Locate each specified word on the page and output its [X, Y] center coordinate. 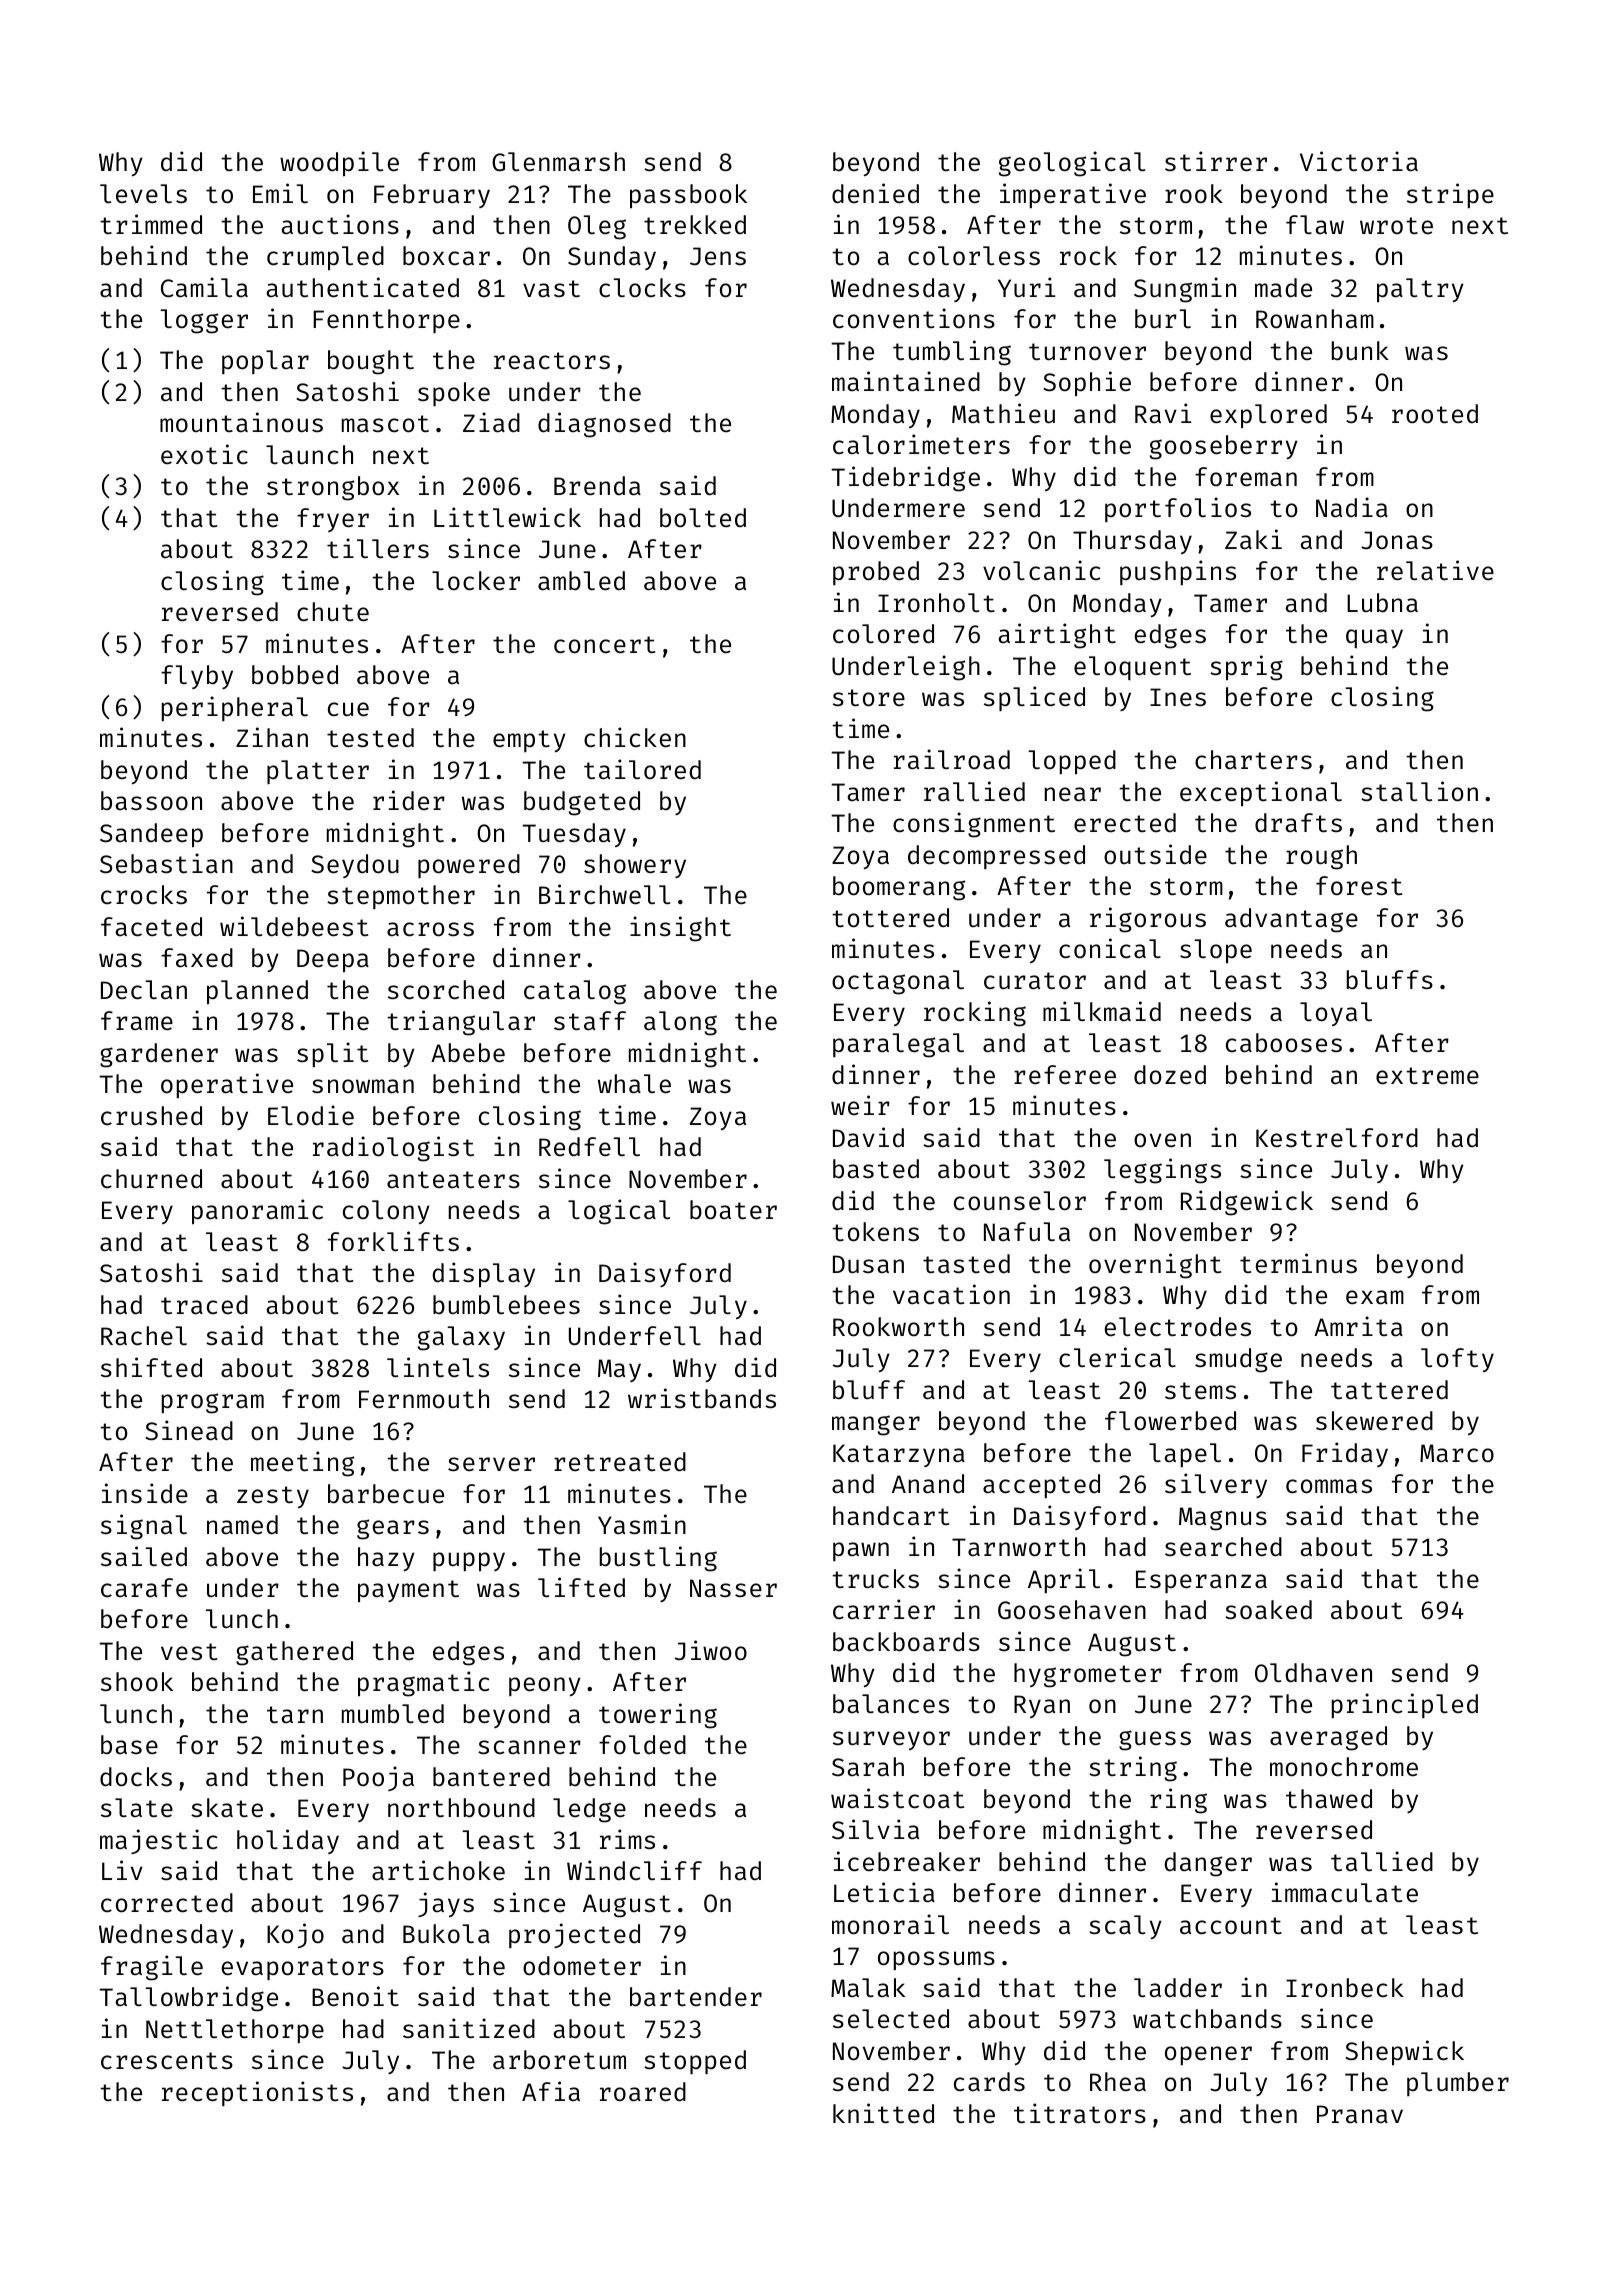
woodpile [339, 164]
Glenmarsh [558, 162]
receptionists [257, 2093]
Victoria [1359, 161]
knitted [883, 2113]
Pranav [1360, 2114]
